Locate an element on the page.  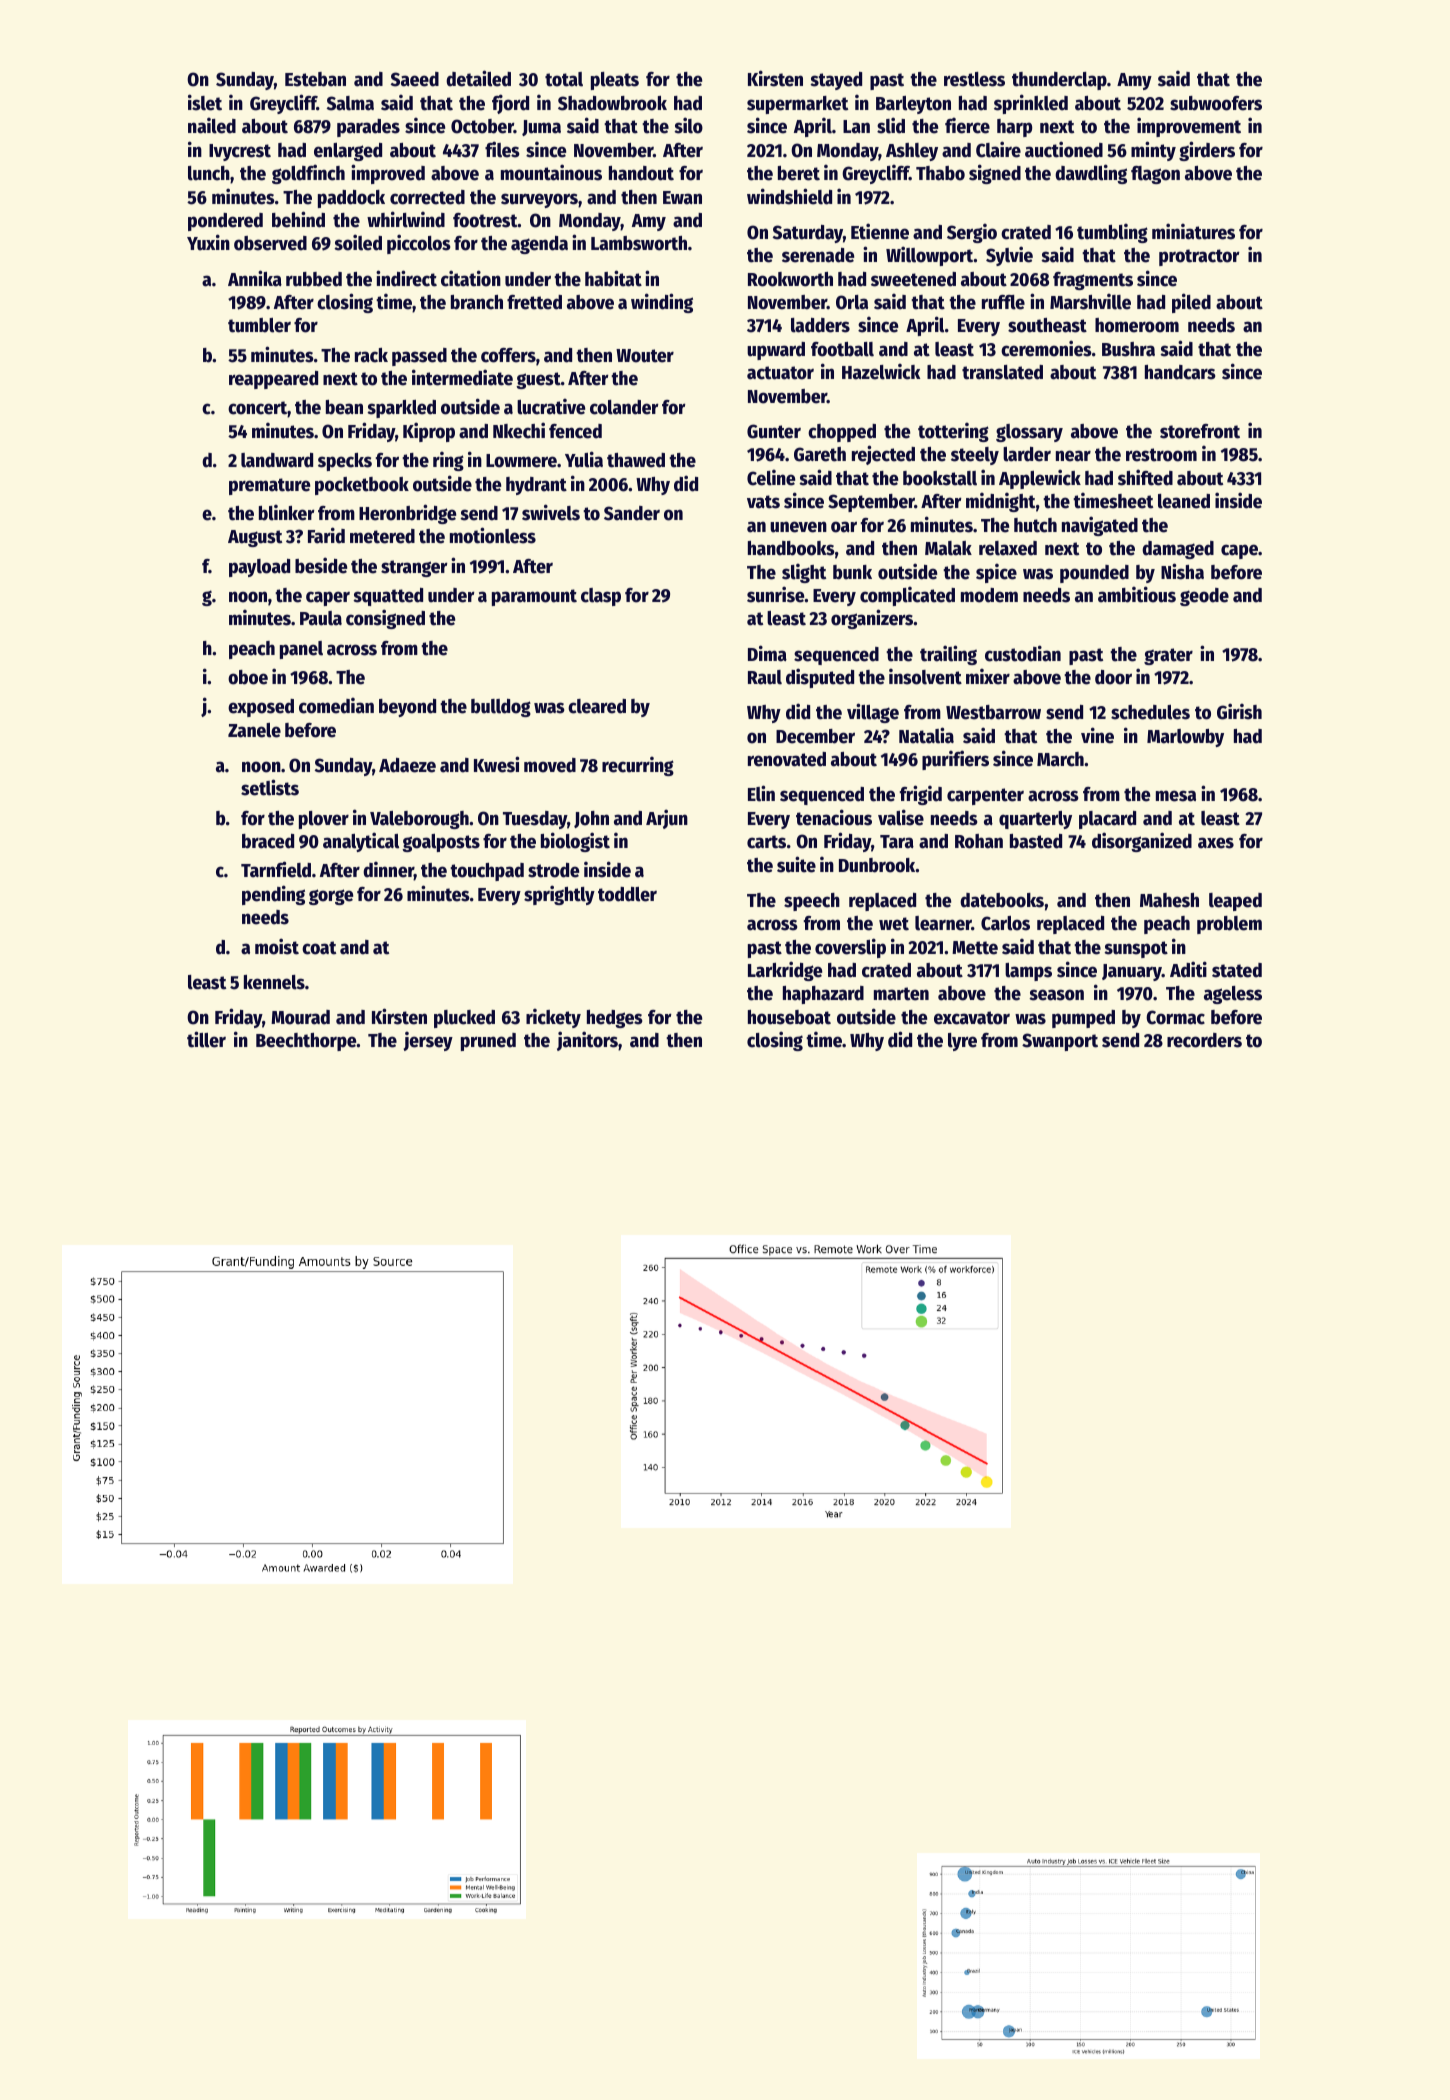
pending is located at coordinates (273, 895).
